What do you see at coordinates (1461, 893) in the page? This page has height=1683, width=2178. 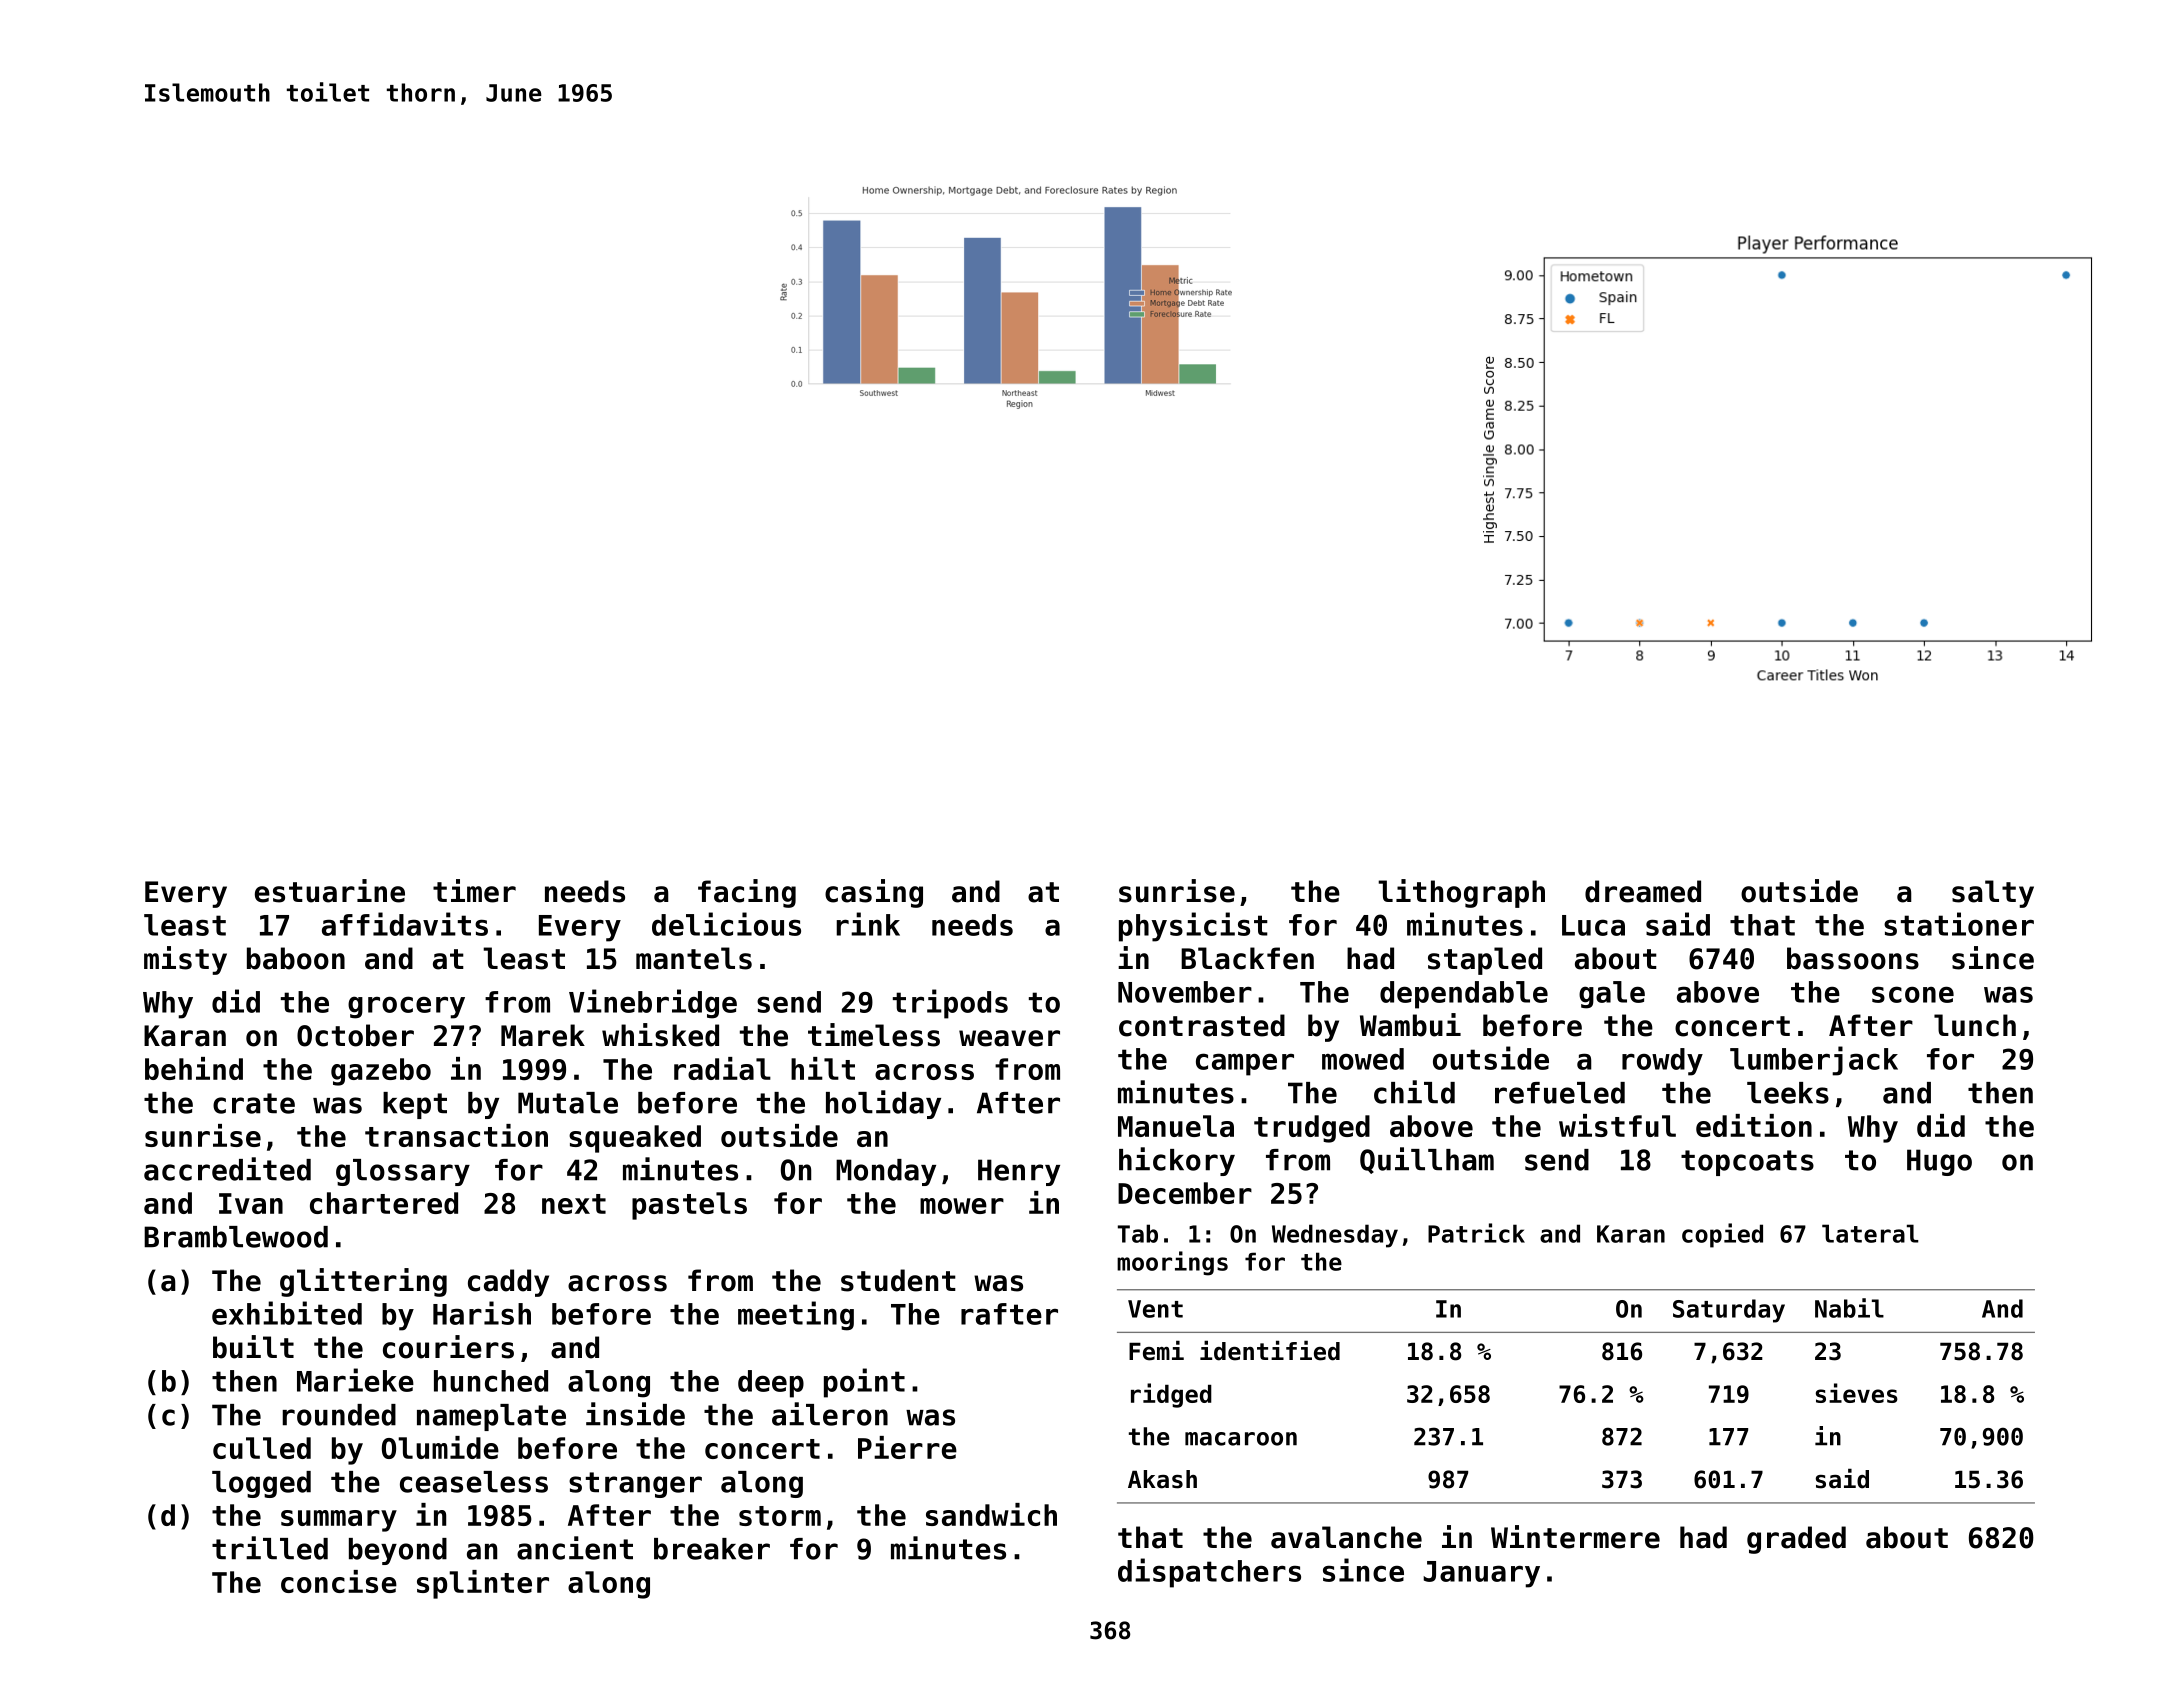 I see `lithograph` at bounding box center [1461, 893].
